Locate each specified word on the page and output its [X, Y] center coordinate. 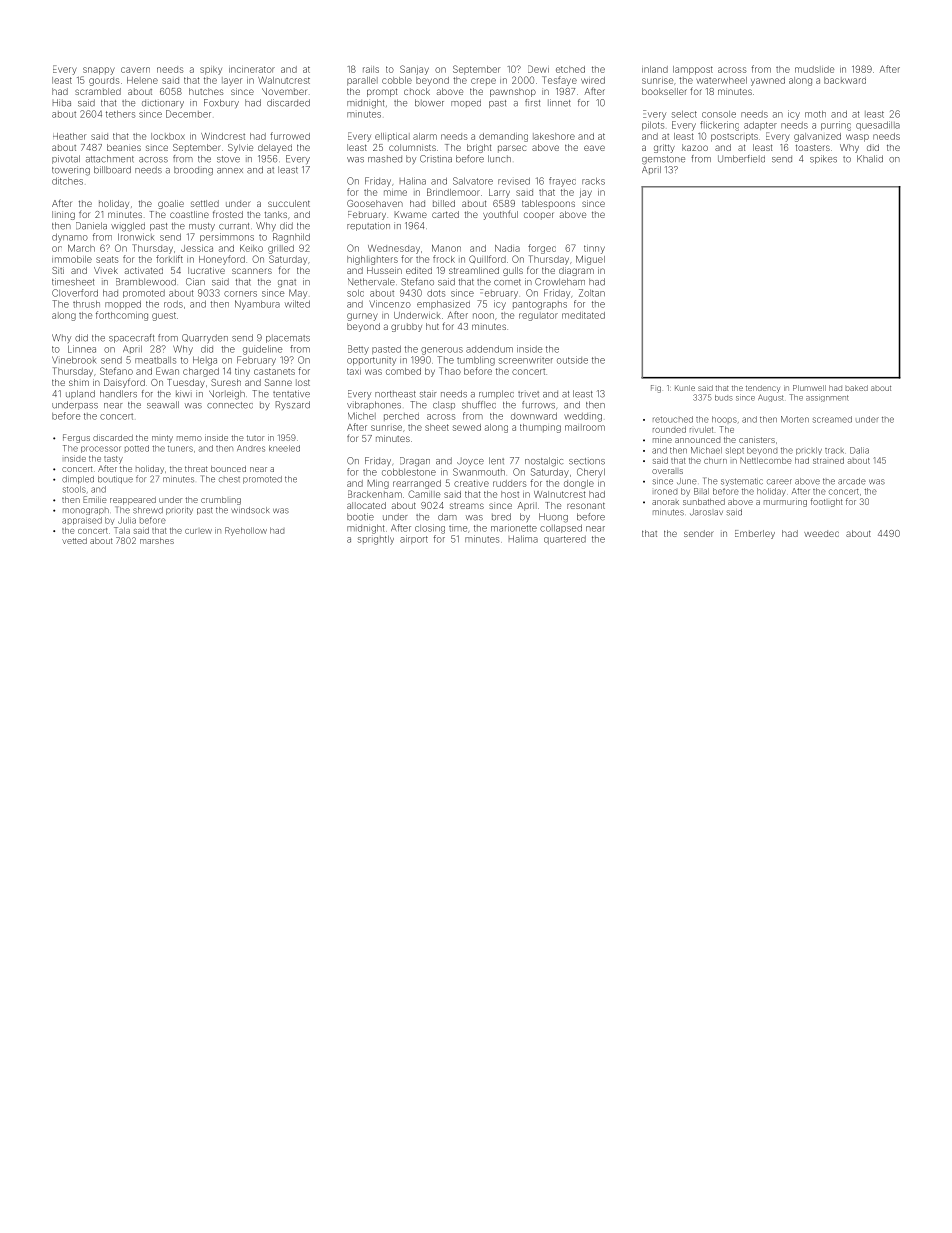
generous [442, 351]
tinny [594, 249]
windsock [250, 510]
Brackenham [375, 494]
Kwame [411, 214]
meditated [583, 315]
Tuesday [186, 383]
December [188, 114]
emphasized [443, 304]
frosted [228, 214]
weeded [821, 533]
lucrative [206, 270]
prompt [382, 92]
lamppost [693, 70]
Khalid [870, 159]
